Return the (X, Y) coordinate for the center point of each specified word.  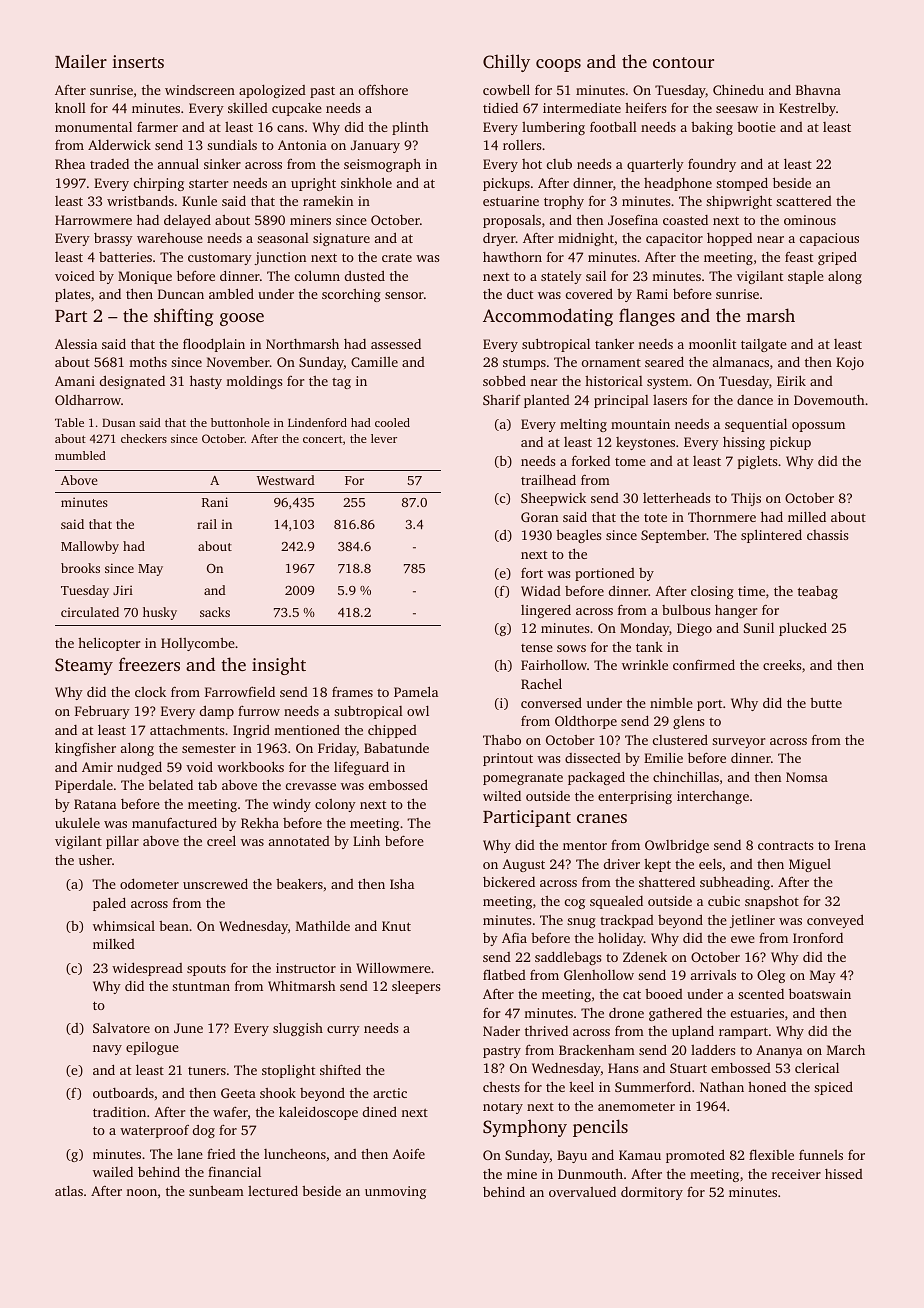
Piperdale (84, 786)
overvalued (582, 1192)
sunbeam (216, 1191)
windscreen (200, 90)
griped (837, 258)
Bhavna (818, 90)
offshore (383, 89)
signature (341, 239)
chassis (827, 535)
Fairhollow (554, 665)
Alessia (76, 344)
